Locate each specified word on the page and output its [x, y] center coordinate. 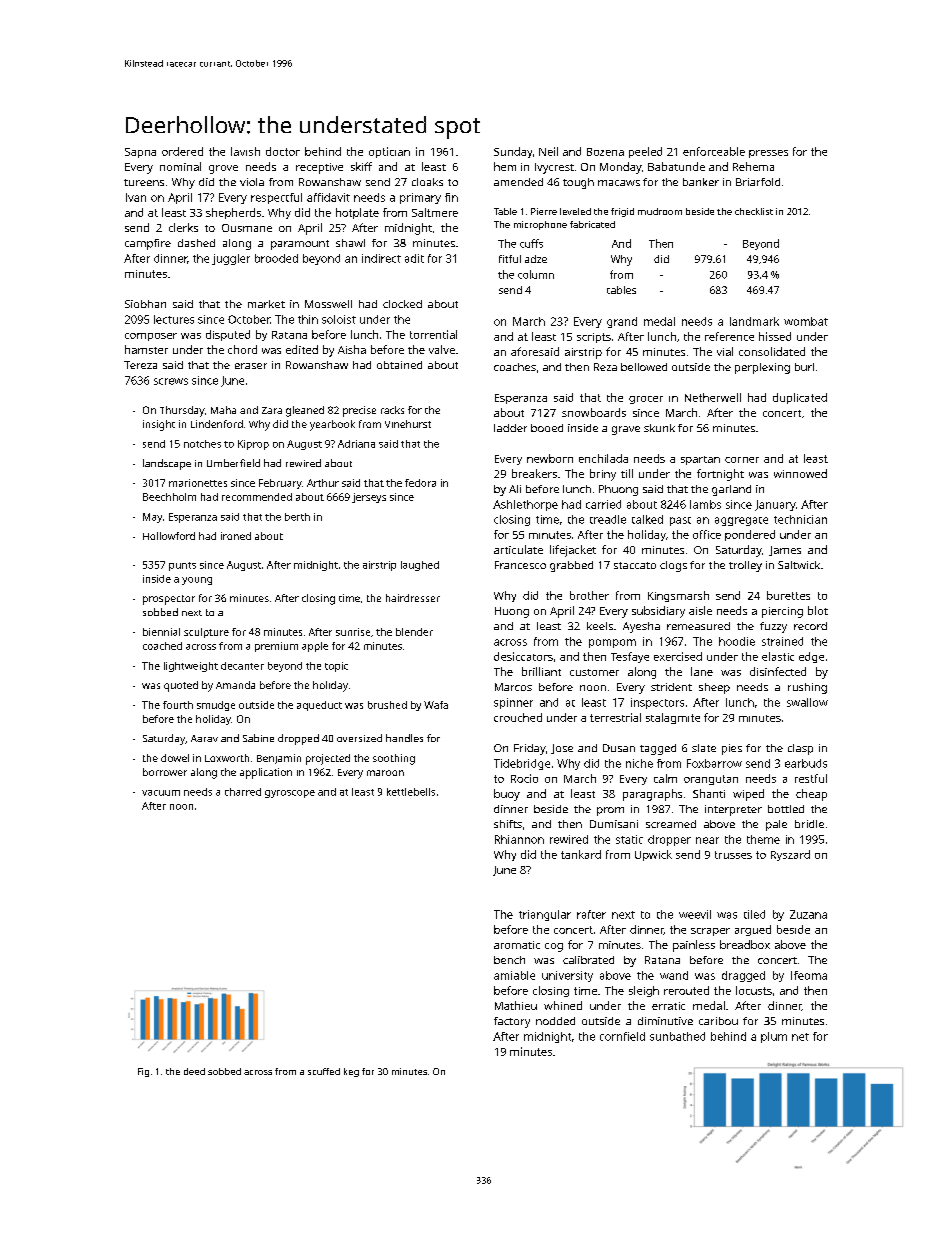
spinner [513, 703]
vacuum [161, 793]
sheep [714, 688]
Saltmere [435, 212]
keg [351, 1072]
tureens [144, 182]
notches [202, 444]
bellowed [644, 367]
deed [194, 1071]
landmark [754, 321]
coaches [515, 367]
